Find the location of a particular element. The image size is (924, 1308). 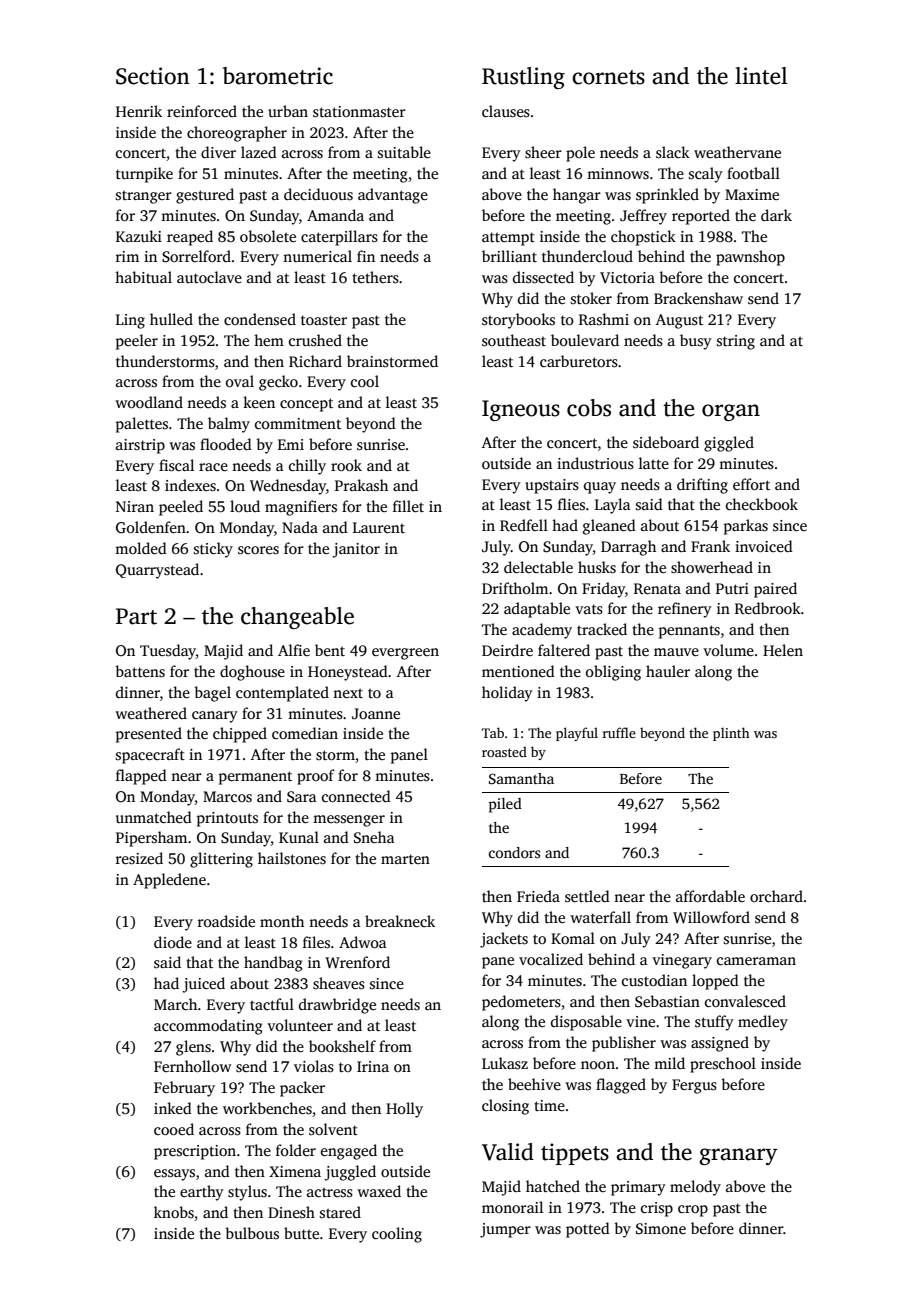

stylus is located at coordinates (247, 1193).
